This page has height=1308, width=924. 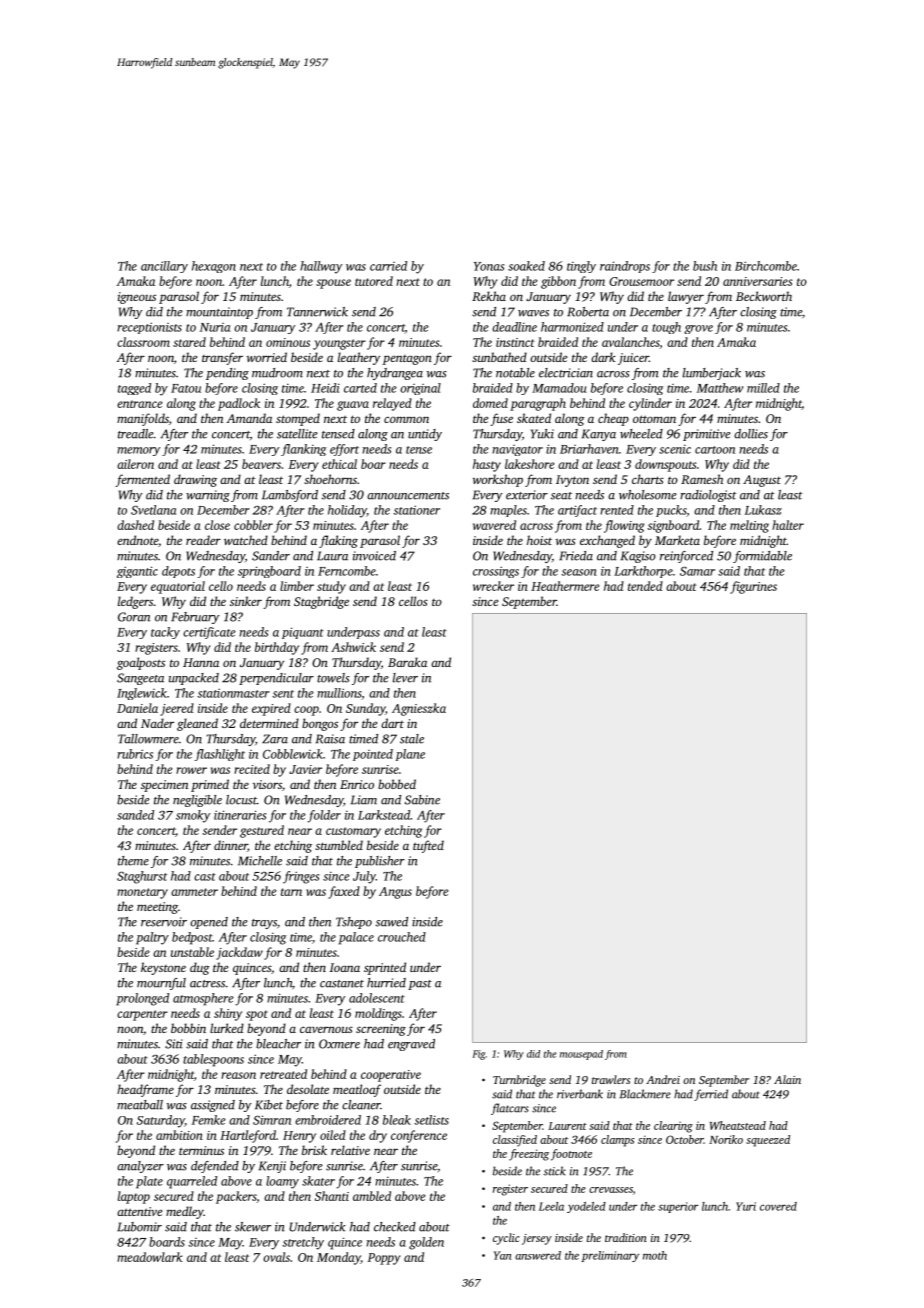 What do you see at coordinates (565, 586) in the page?
I see `Heathermere` at bounding box center [565, 586].
